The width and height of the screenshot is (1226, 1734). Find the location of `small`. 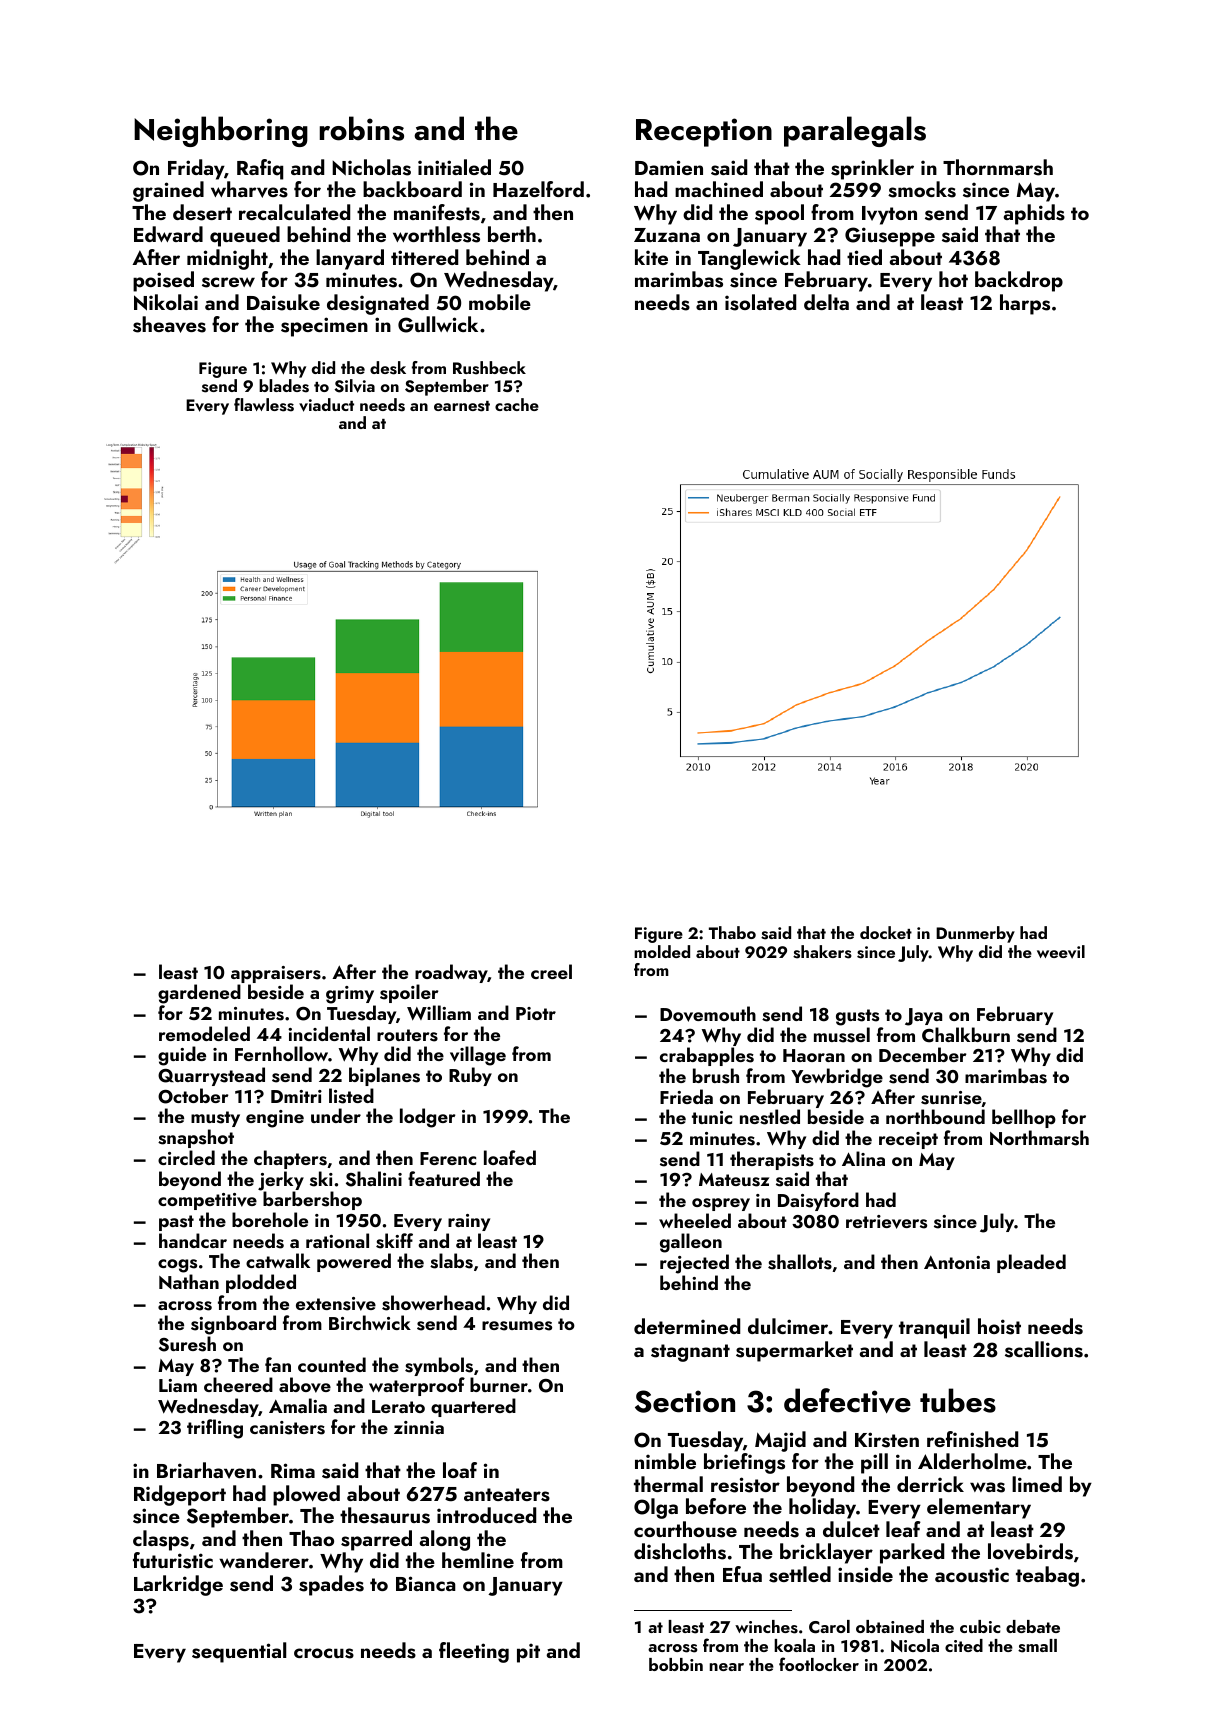

small is located at coordinates (1037, 1646).
